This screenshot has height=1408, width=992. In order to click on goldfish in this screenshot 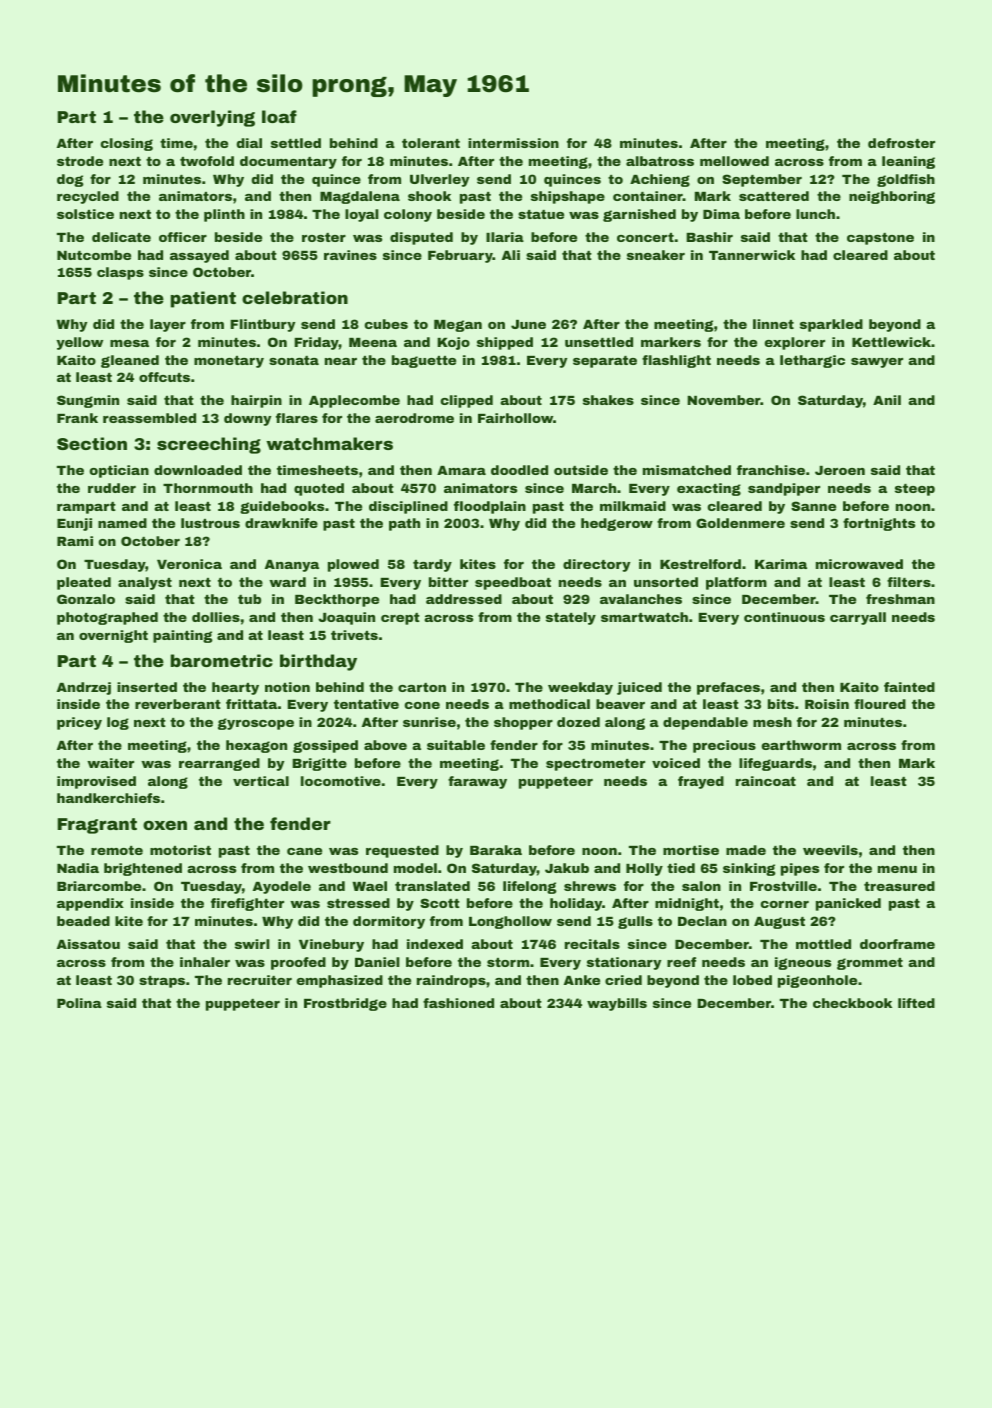, I will do `click(906, 180)`.
